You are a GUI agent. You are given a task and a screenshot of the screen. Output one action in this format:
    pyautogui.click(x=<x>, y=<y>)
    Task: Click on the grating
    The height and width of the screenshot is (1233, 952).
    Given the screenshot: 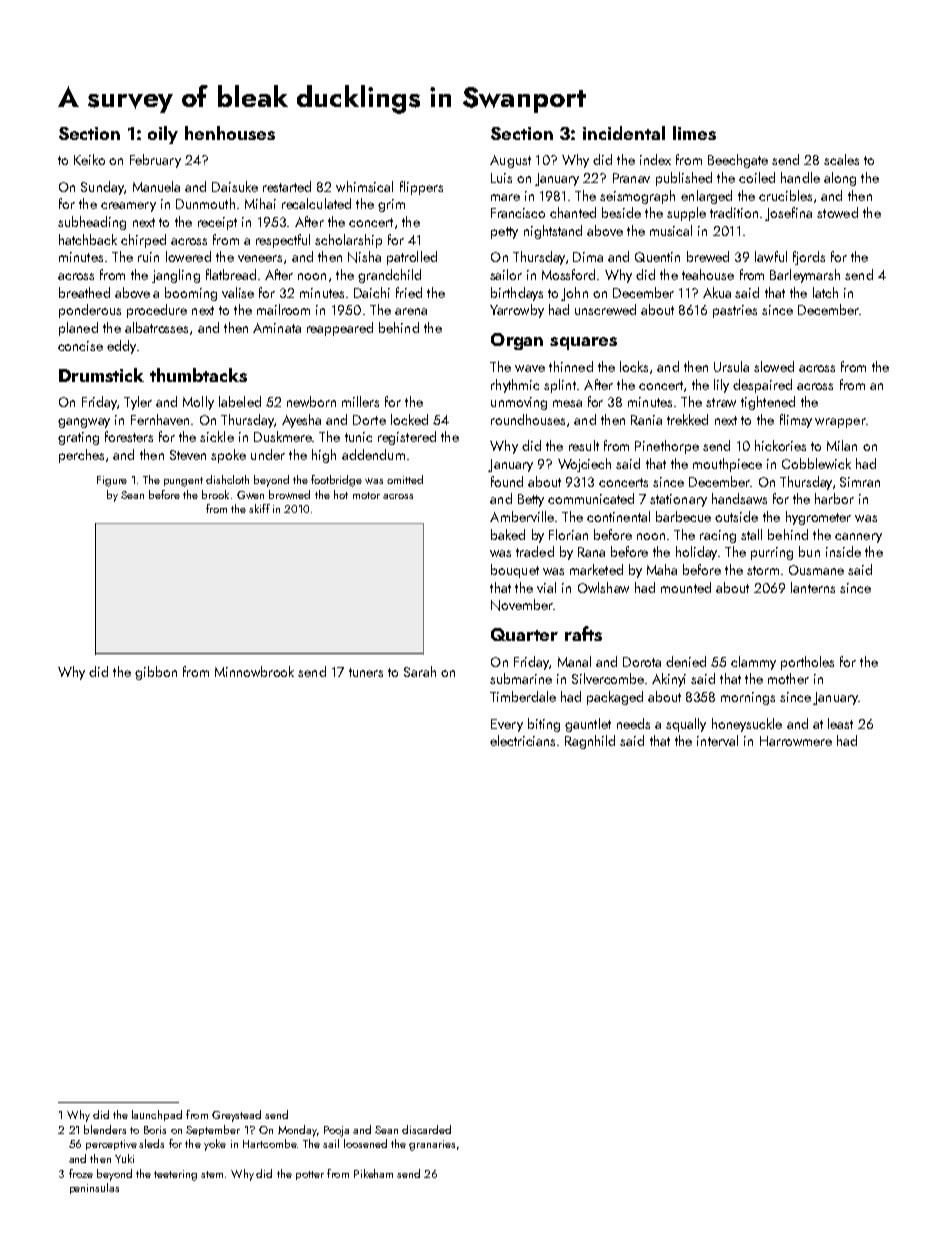 What is the action you would take?
    pyautogui.click(x=78, y=438)
